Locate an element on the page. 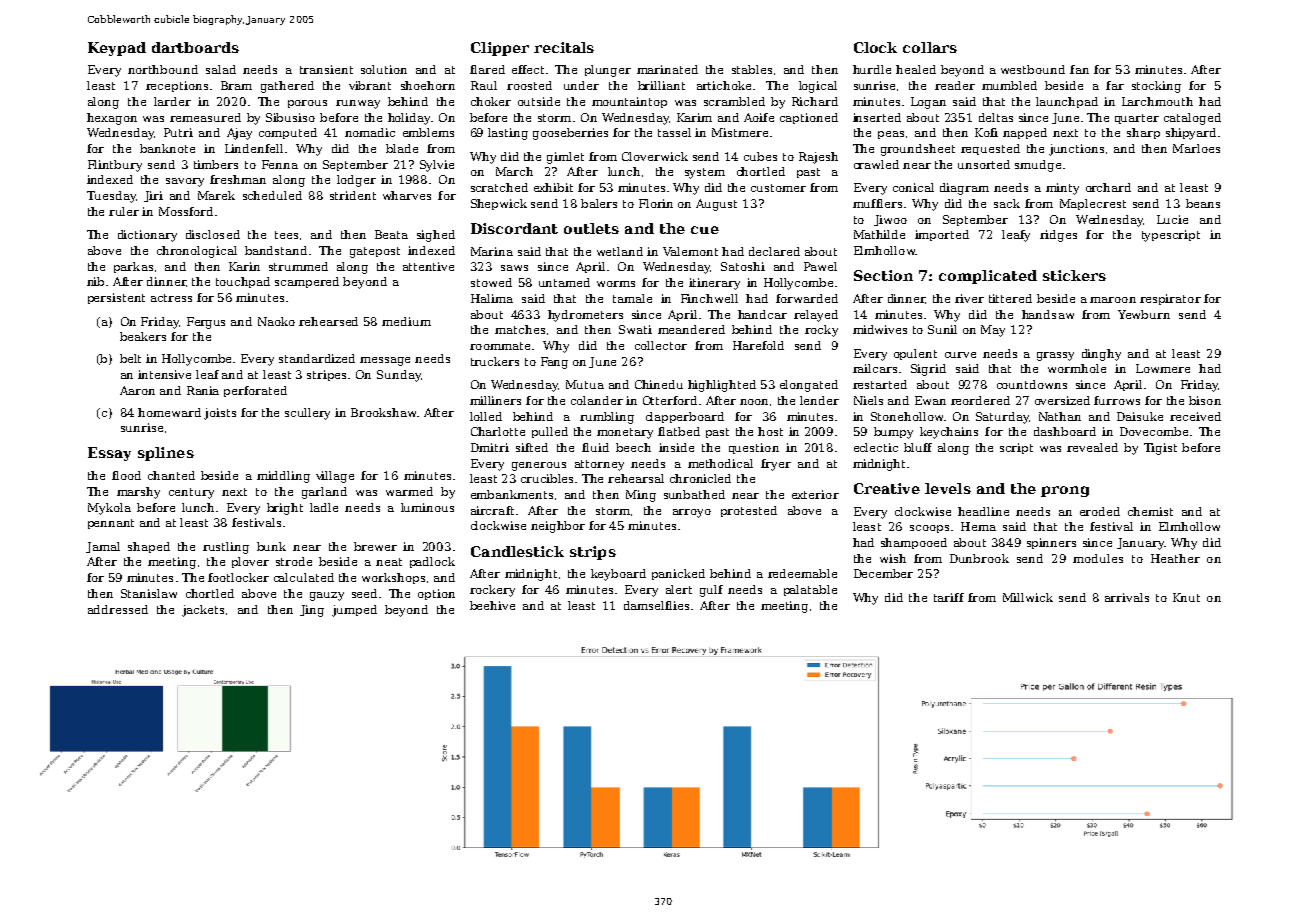  gatepost is located at coordinates (375, 252).
